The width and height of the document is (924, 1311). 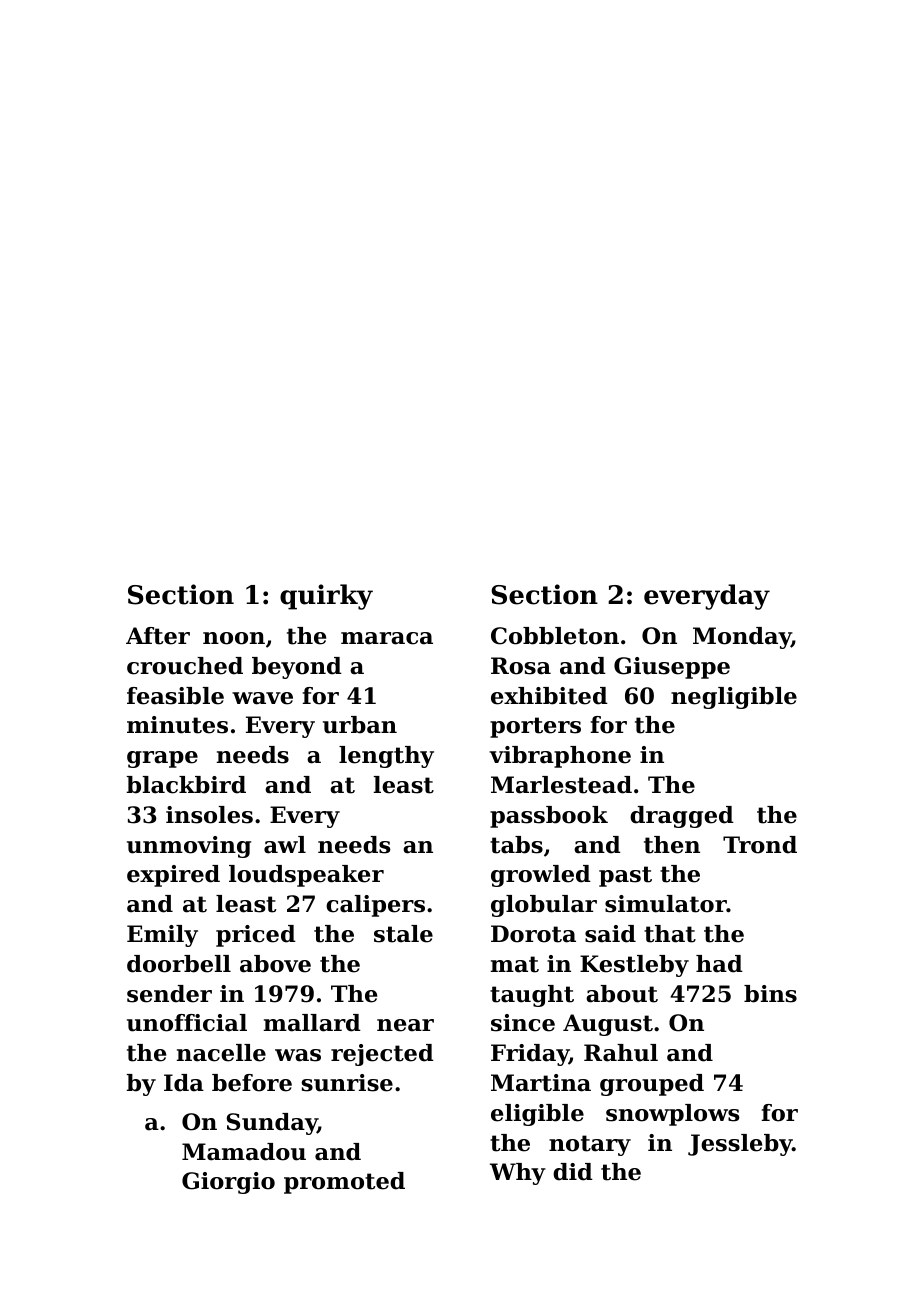 What do you see at coordinates (326, 597) in the document?
I see `quirky` at bounding box center [326, 597].
